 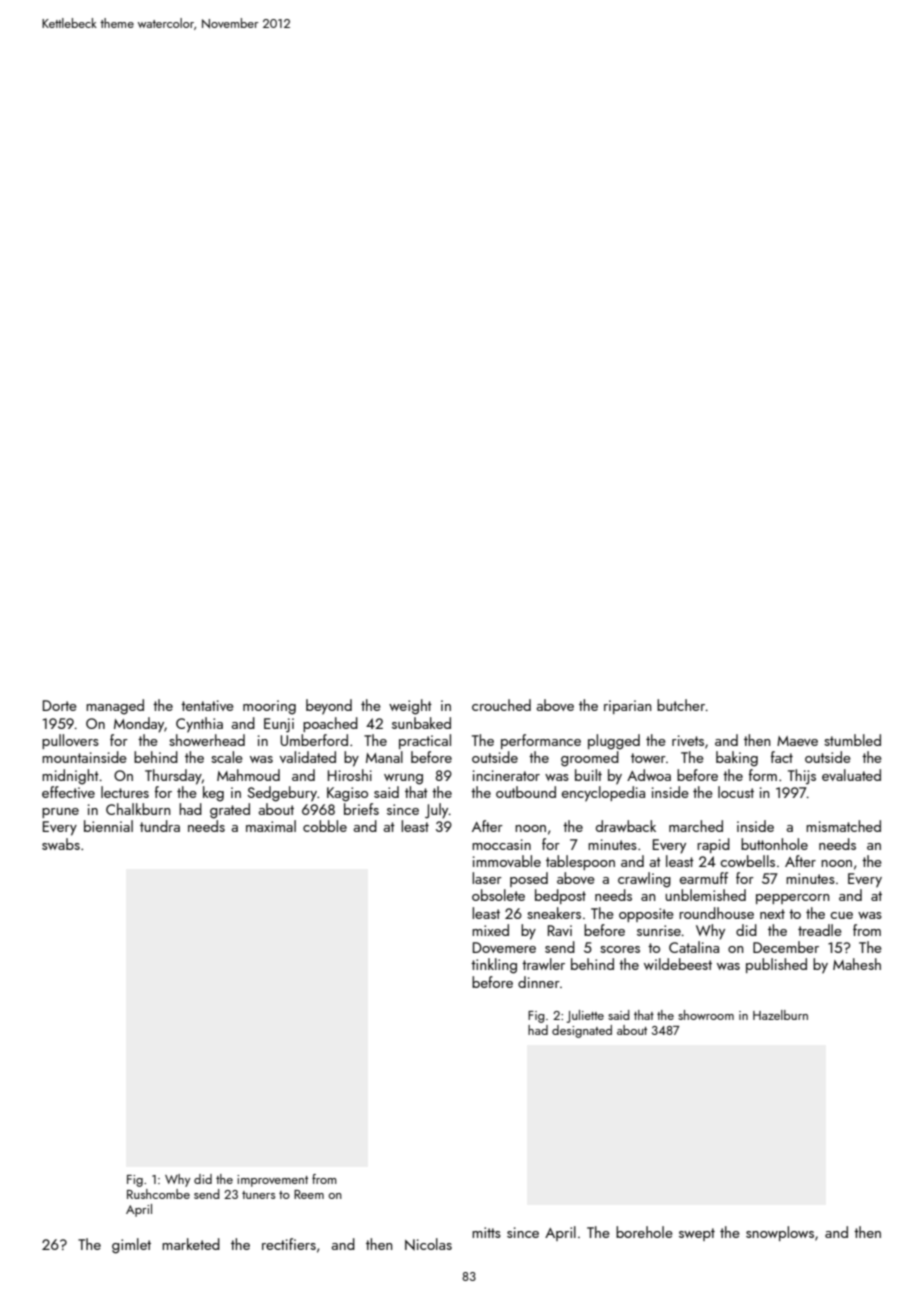 What do you see at coordinates (60, 813) in the screenshot?
I see `prune` at bounding box center [60, 813].
